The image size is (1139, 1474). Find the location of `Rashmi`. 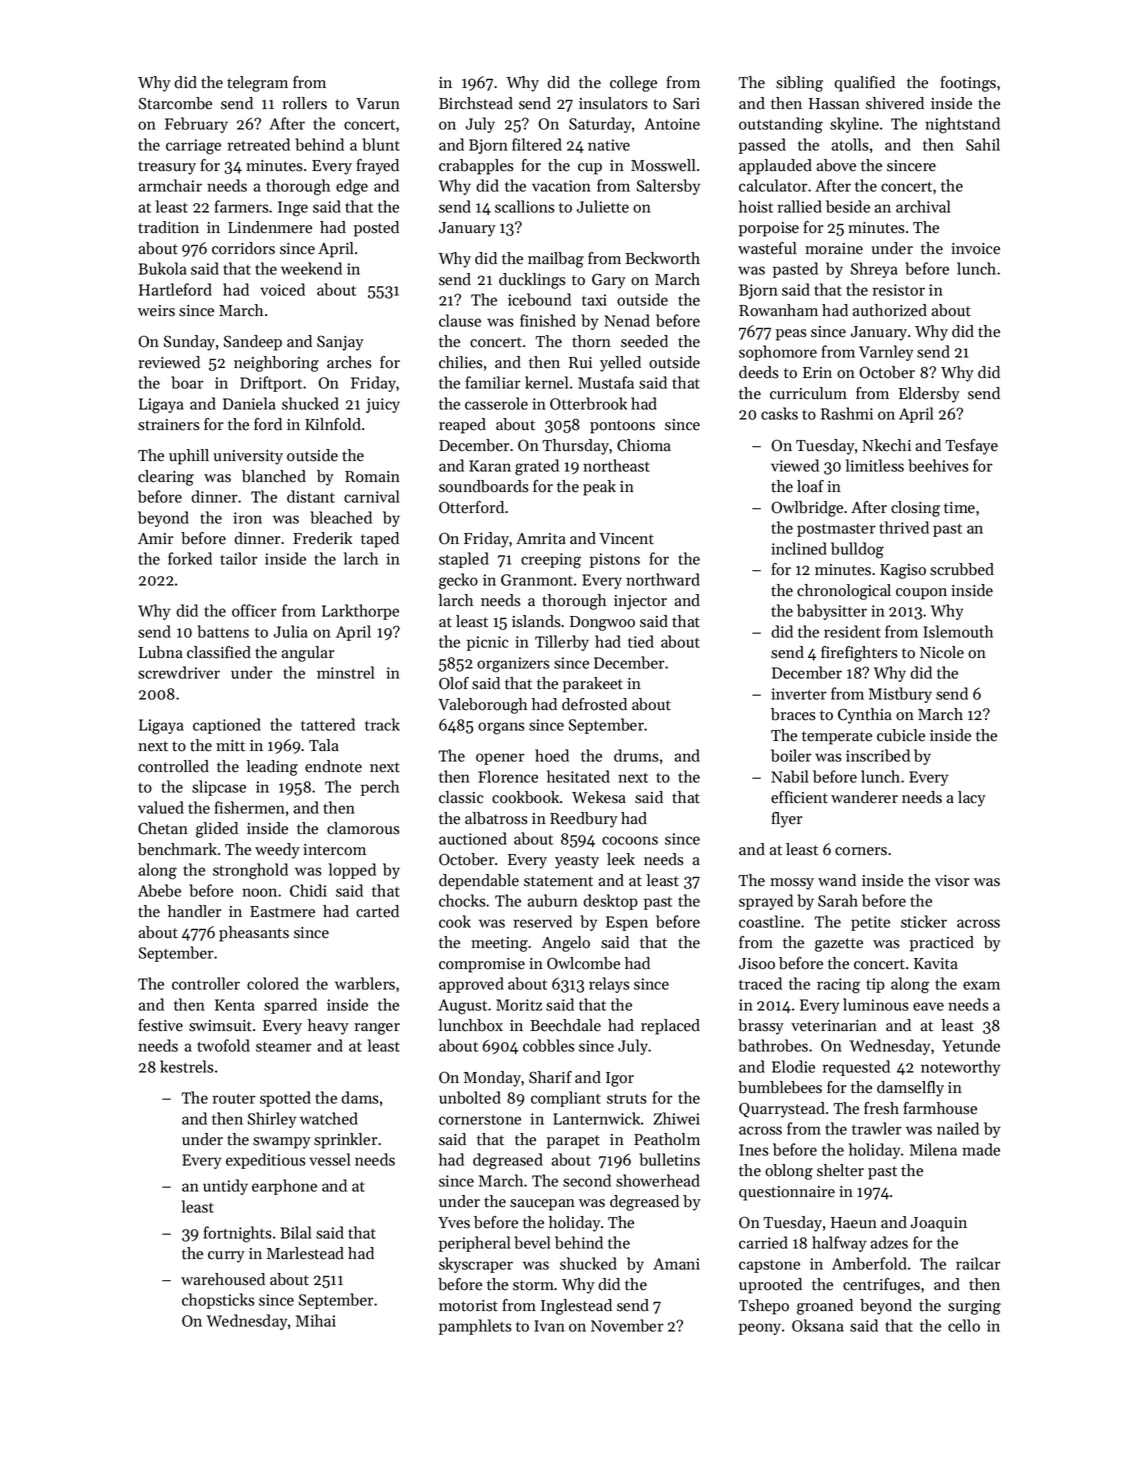

Rashmi is located at coordinates (847, 413).
